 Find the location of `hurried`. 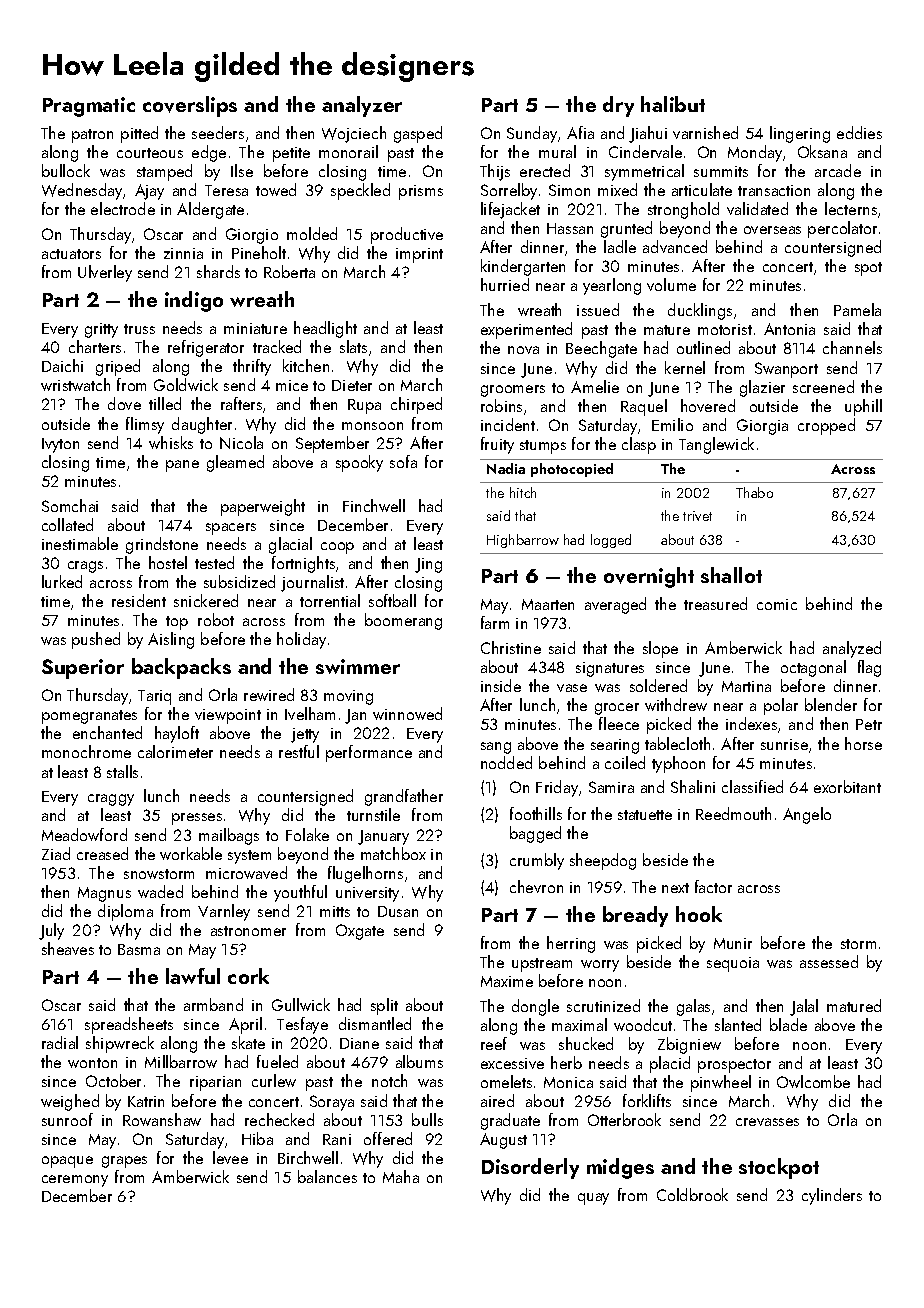

hurried is located at coordinates (505, 284).
